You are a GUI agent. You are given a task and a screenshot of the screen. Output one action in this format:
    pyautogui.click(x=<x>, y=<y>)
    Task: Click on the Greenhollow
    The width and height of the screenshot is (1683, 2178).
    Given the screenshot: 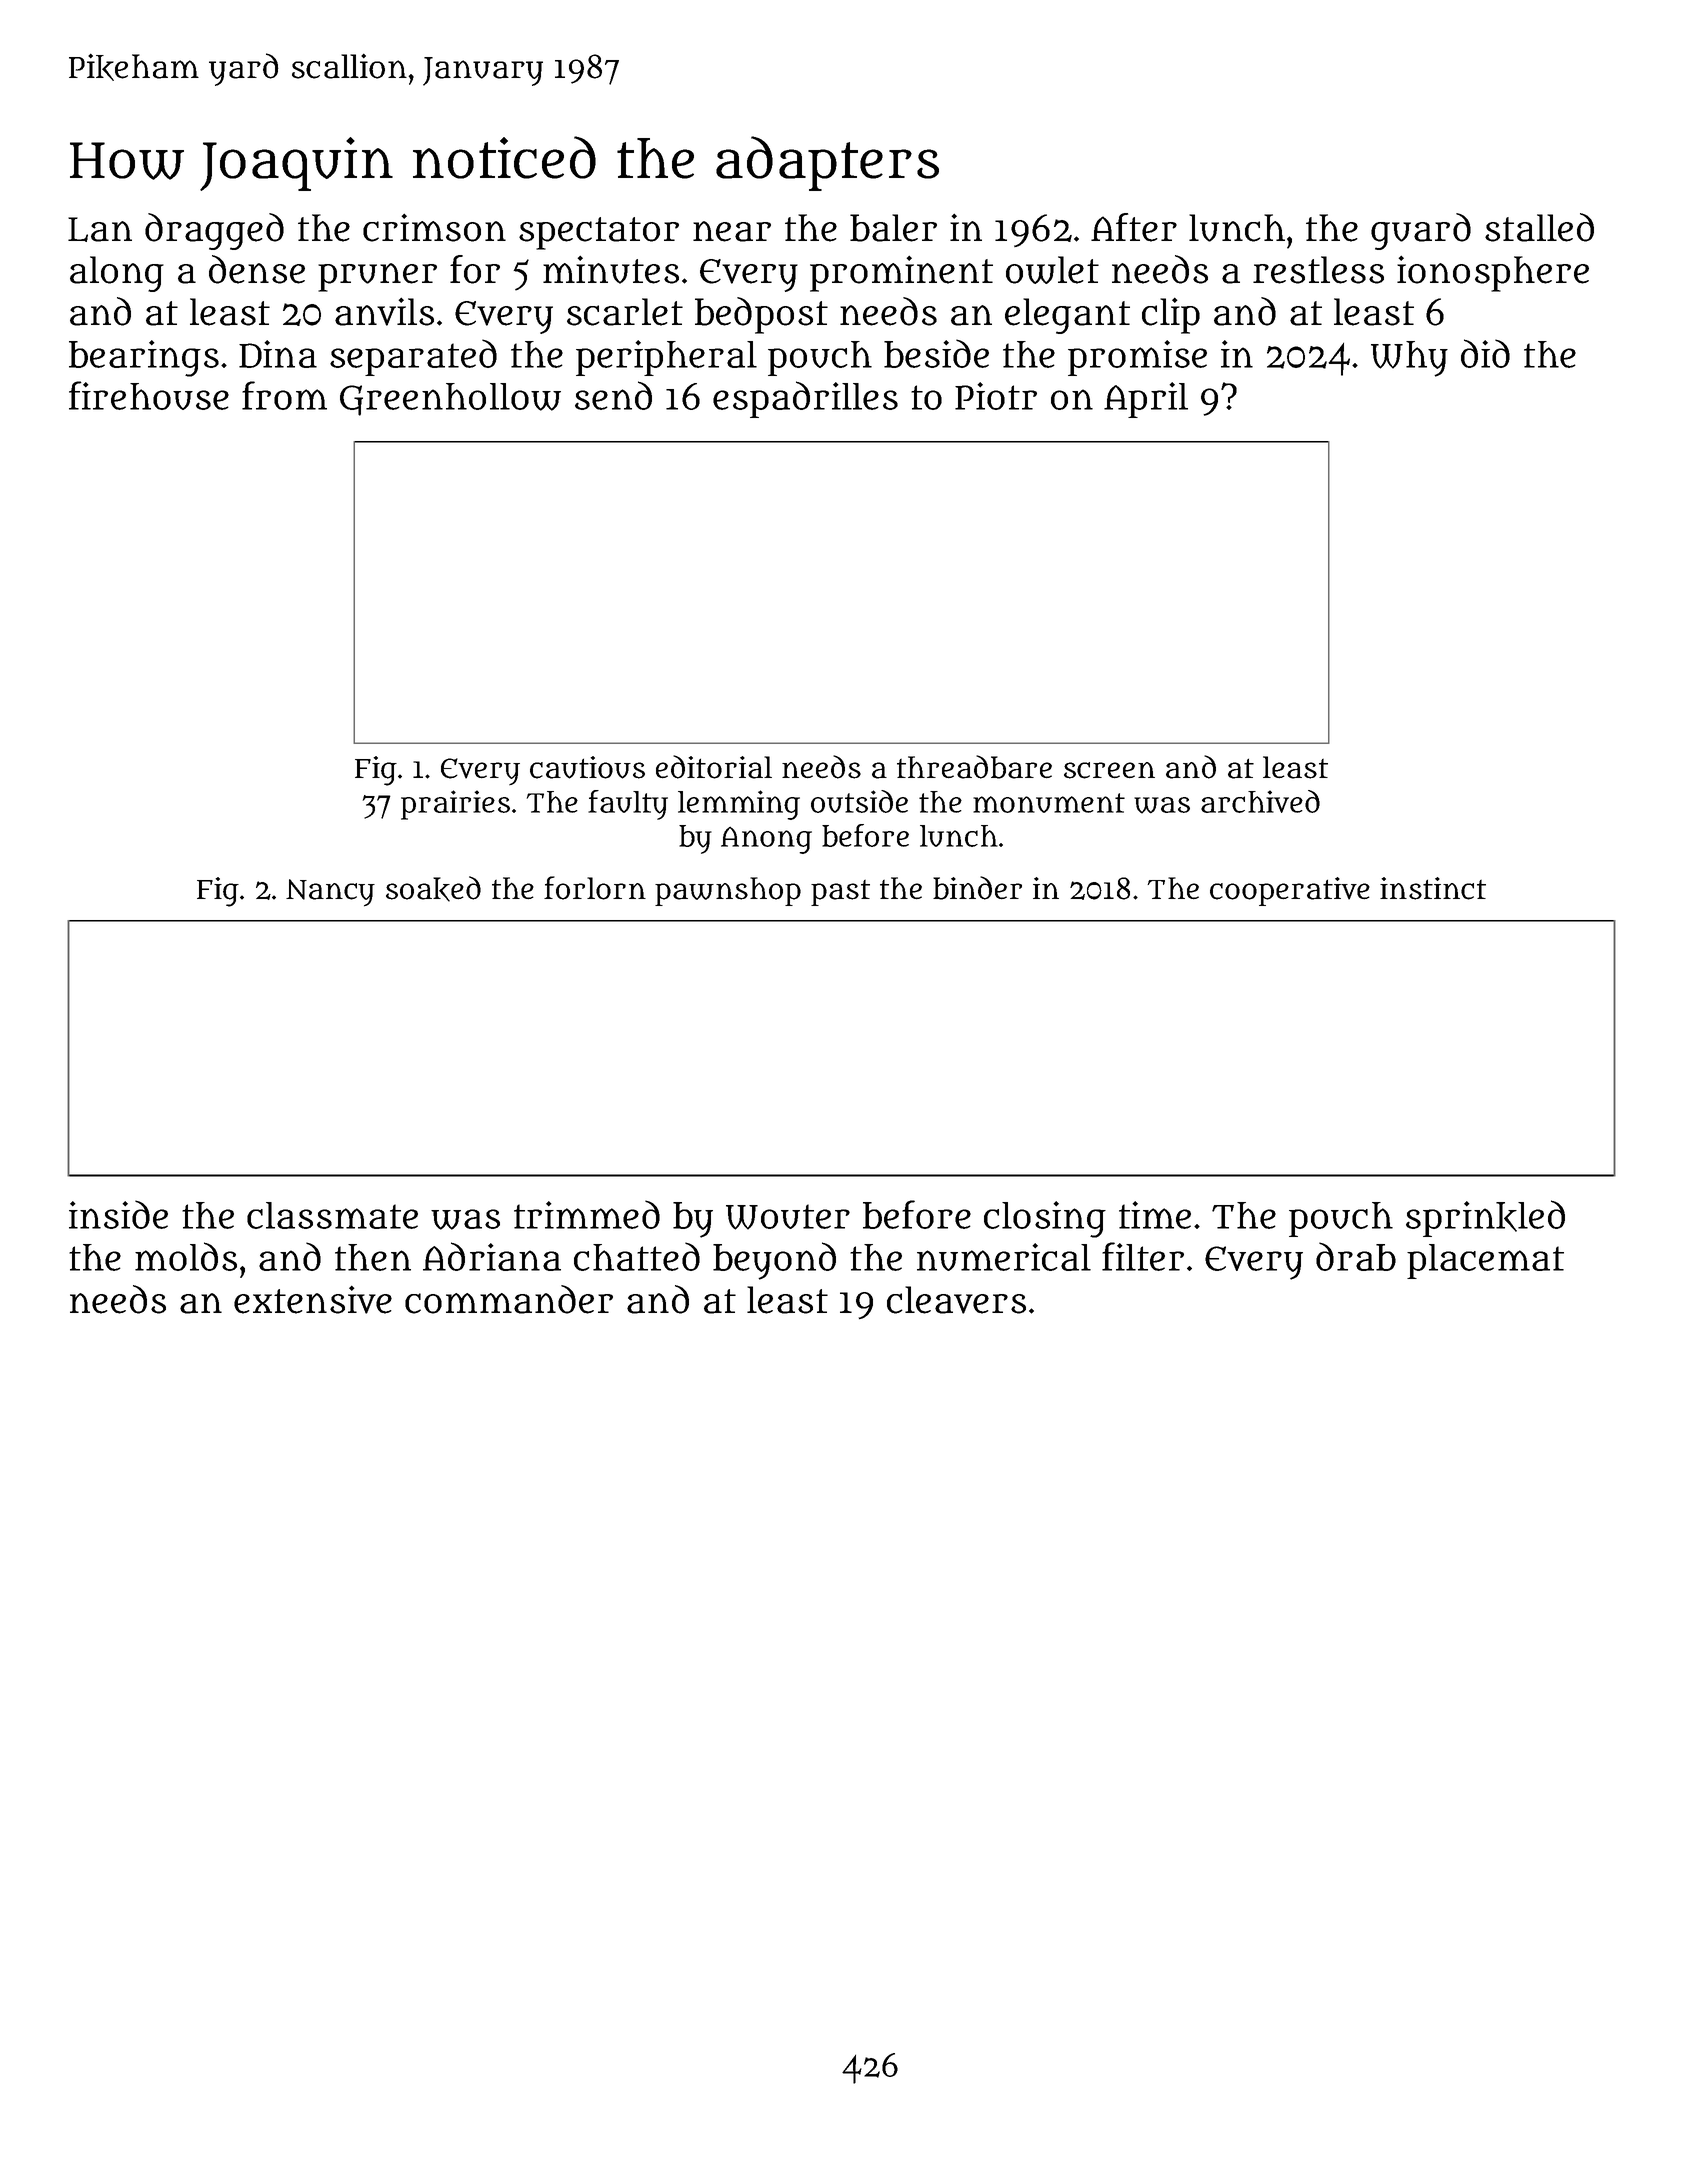 What is the action you would take?
    pyautogui.click(x=450, y=399)
